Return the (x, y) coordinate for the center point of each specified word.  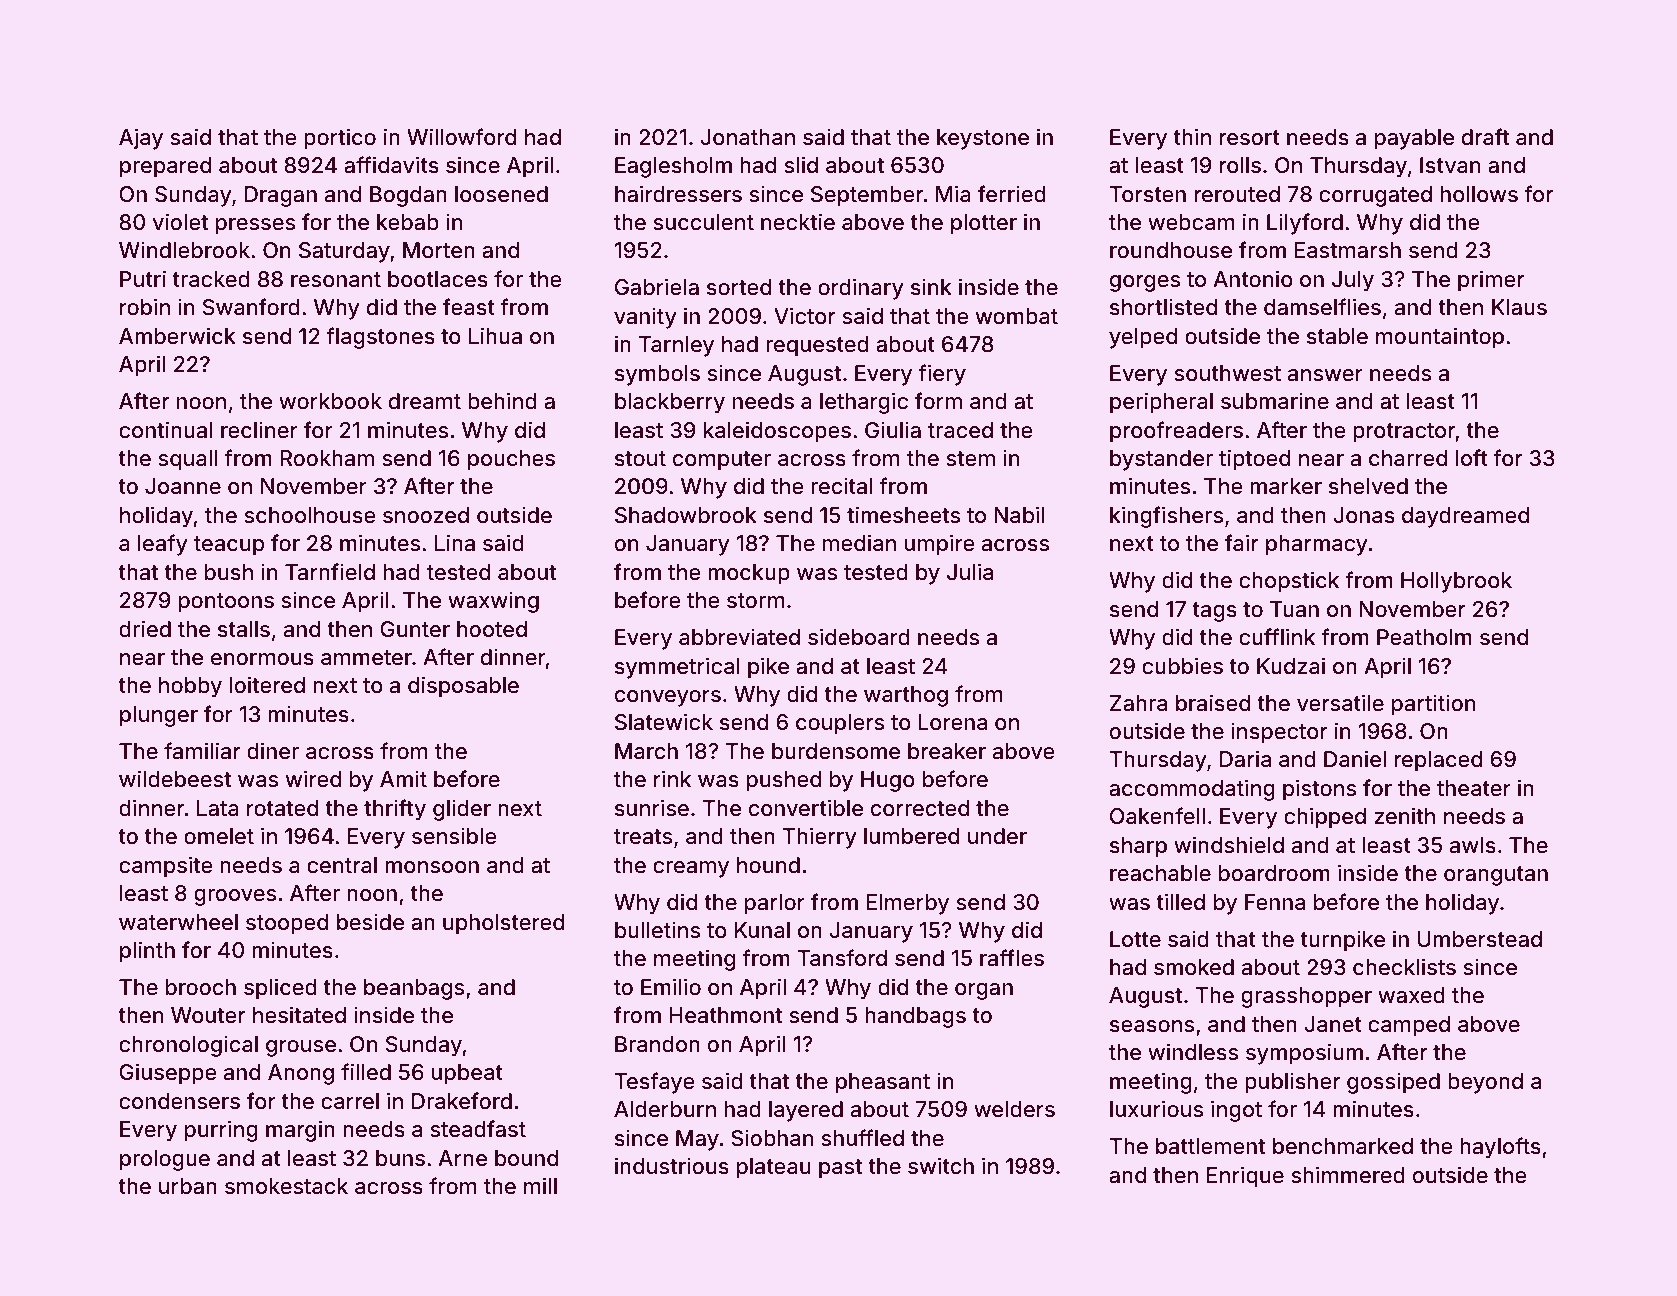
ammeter (366, 657)
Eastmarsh (1347, 250)
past (840, 1169)
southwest (1227, 373)
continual (166, 429)
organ (984, 991)
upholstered (503, 924)
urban (188, 1186)
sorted (739, 287)
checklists (1404, 966)
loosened (501, 194)
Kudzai (1291, 666)
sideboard (859, 636)
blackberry (670, 403)
